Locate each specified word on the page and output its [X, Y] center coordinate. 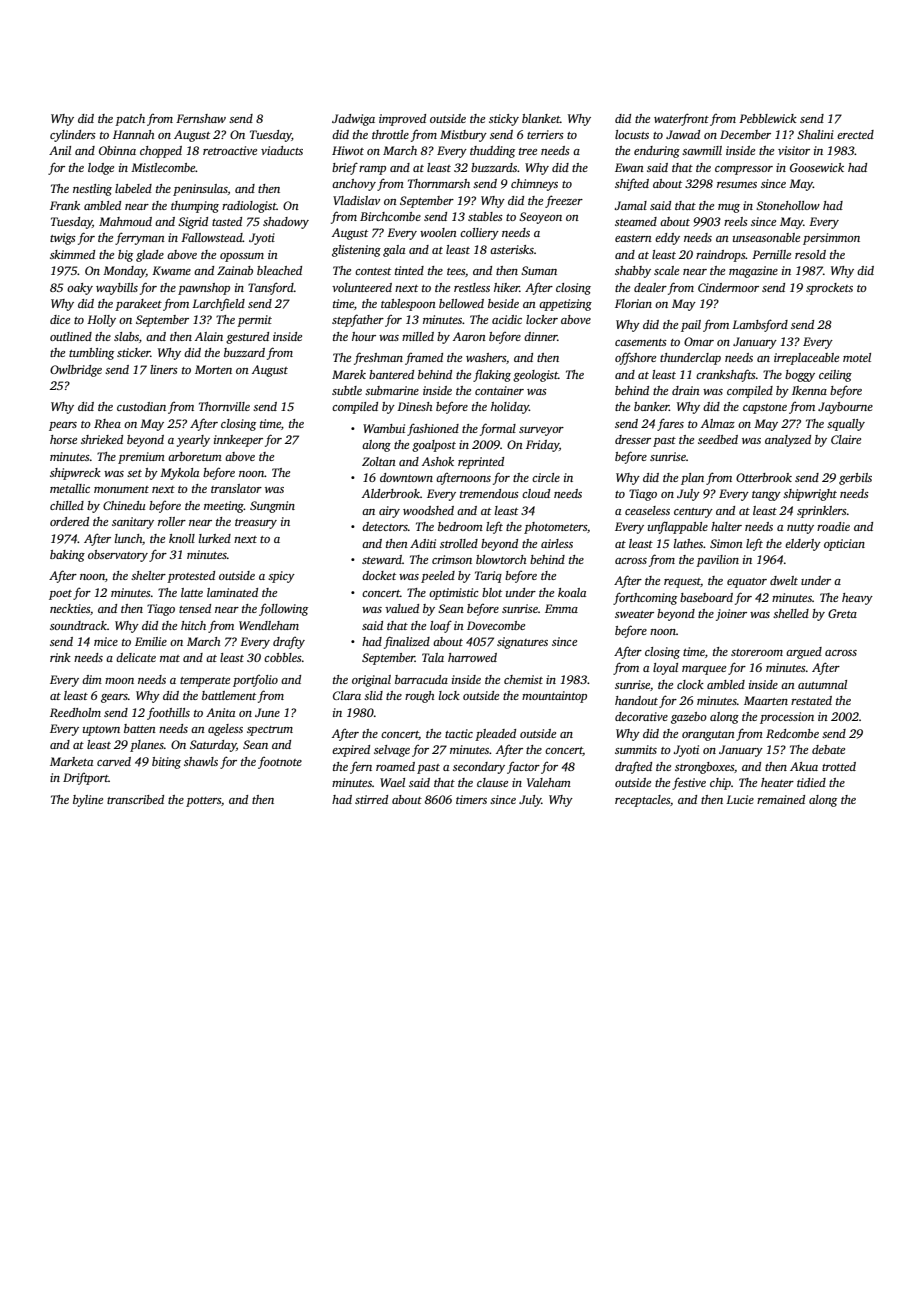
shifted [632, 184]
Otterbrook [764, 477]
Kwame [171, 270]
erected [855, 134]
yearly [193, 441]
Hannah [134, 134]
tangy [766, 496]
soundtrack [78, 625]
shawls [201, 761]
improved [402, 120]
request [682, 583]
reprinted [481, 463]
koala [572, 592]
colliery [479, 234]
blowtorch [501, 559]
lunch [128, 538]
